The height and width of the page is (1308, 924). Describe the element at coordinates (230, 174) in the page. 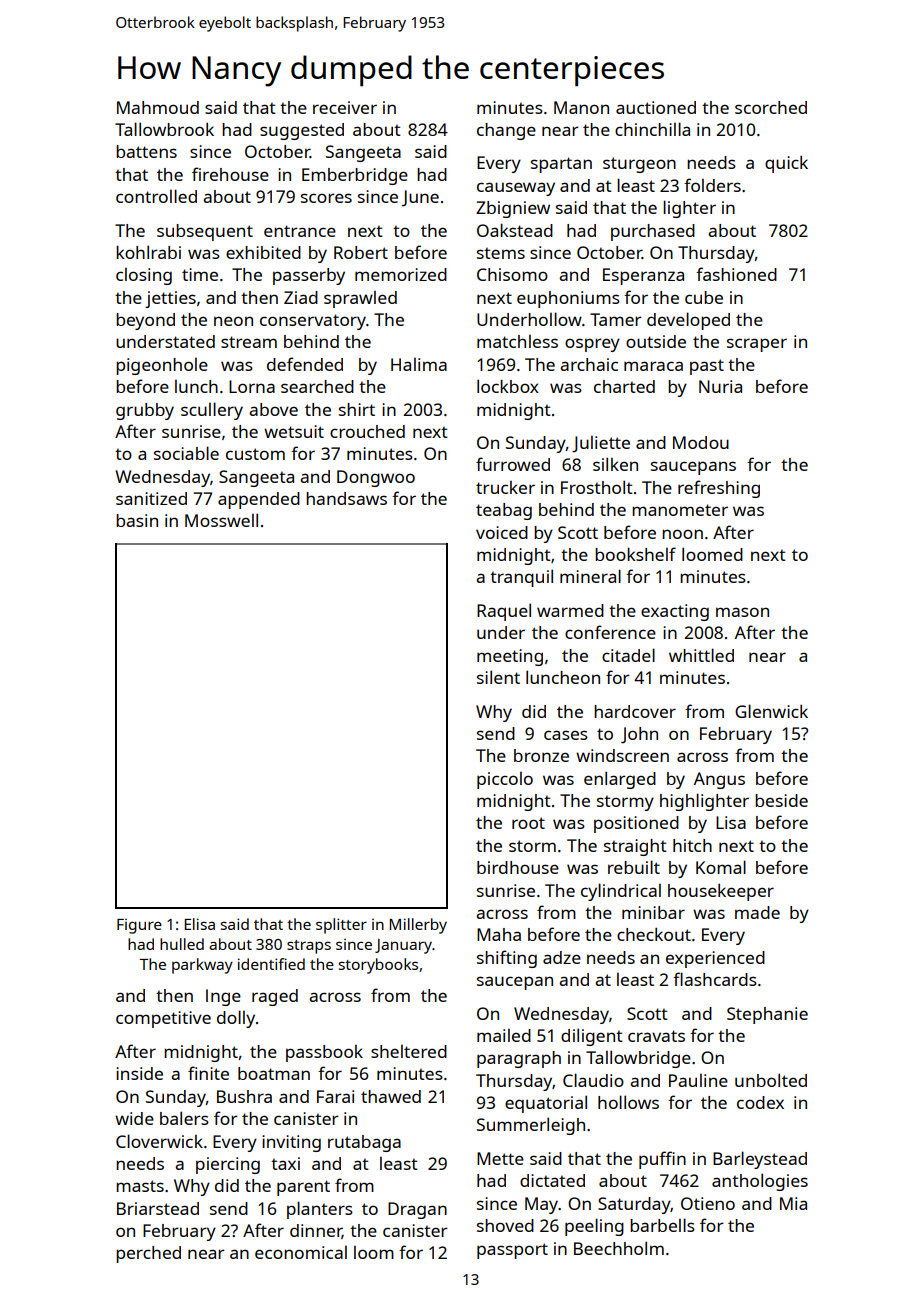

I see `firehouse` at that location.
